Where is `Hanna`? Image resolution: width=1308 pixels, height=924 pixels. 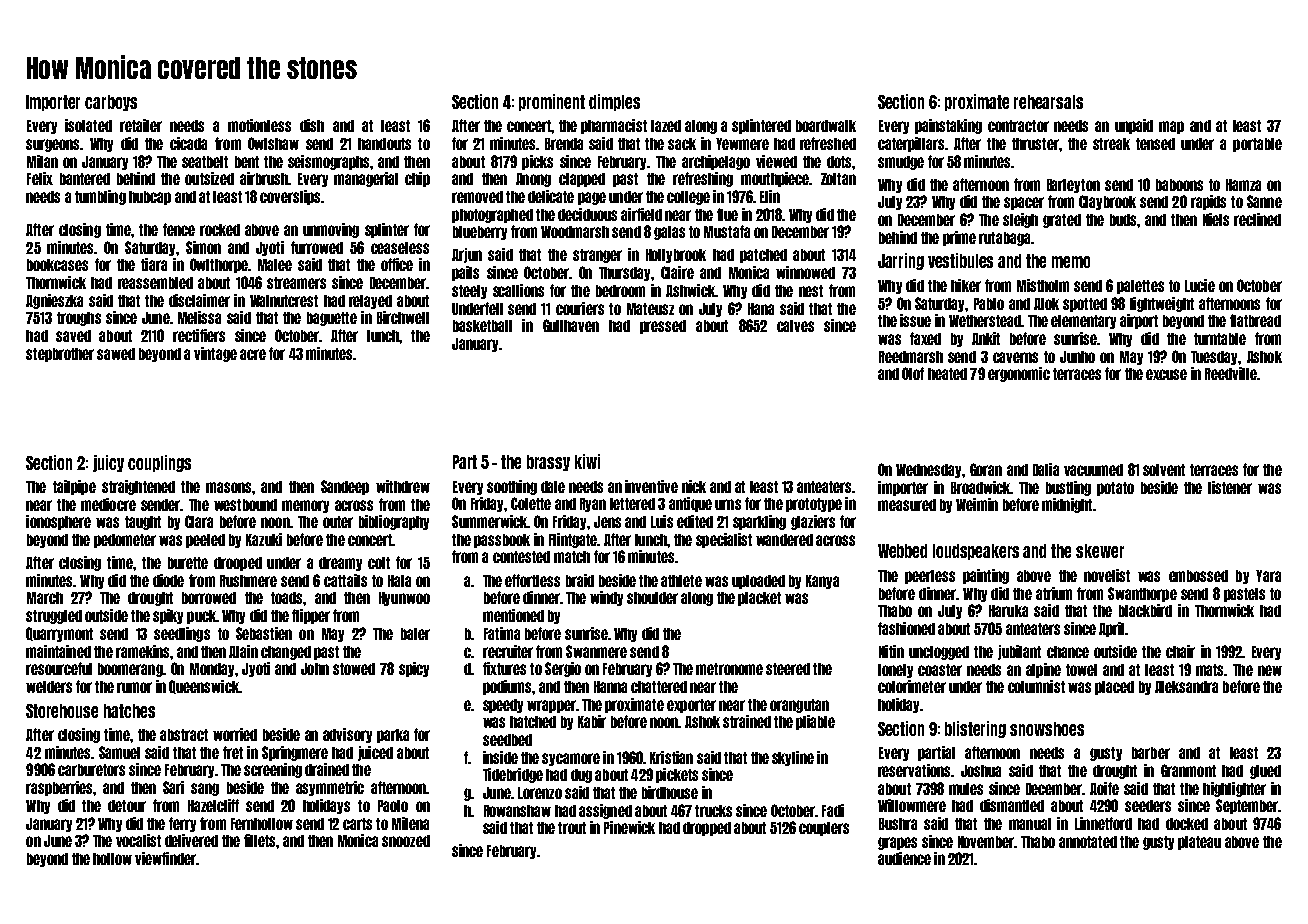 Hanna is located at coordinates (610, 687).
